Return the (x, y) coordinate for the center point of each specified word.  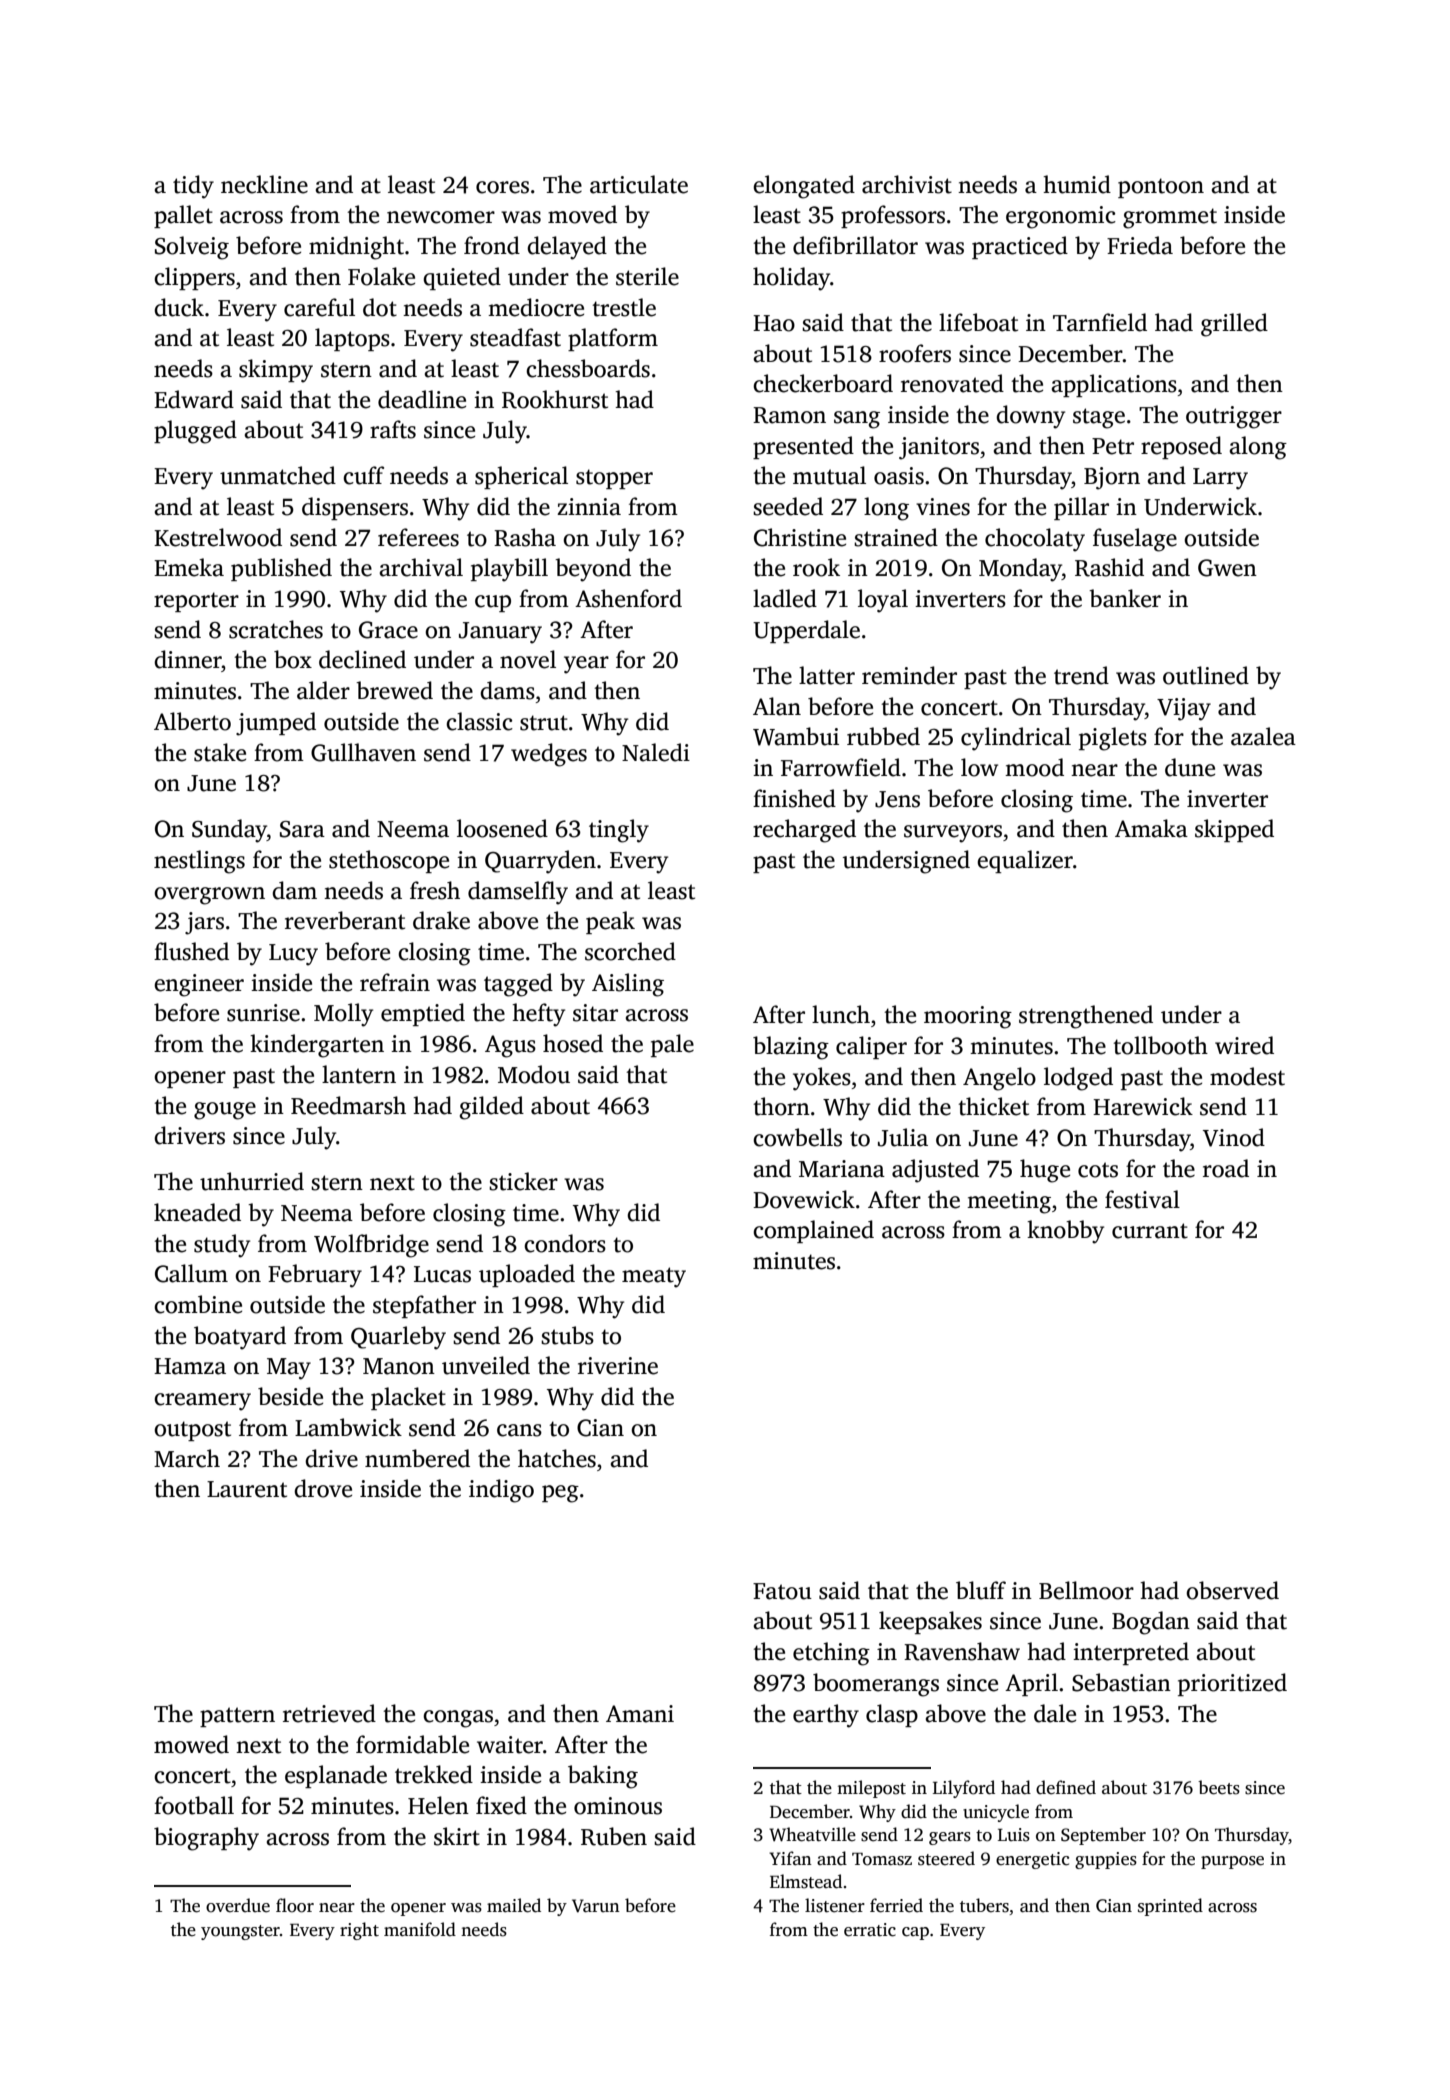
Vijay (1184, 709)
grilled (1234, 325)
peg (560, 1494)
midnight (356, 248)
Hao (774, 323)
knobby (1065, 1232)
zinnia (589, 507)
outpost (192, 1431)
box (293, 659)
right (359, 1931)
